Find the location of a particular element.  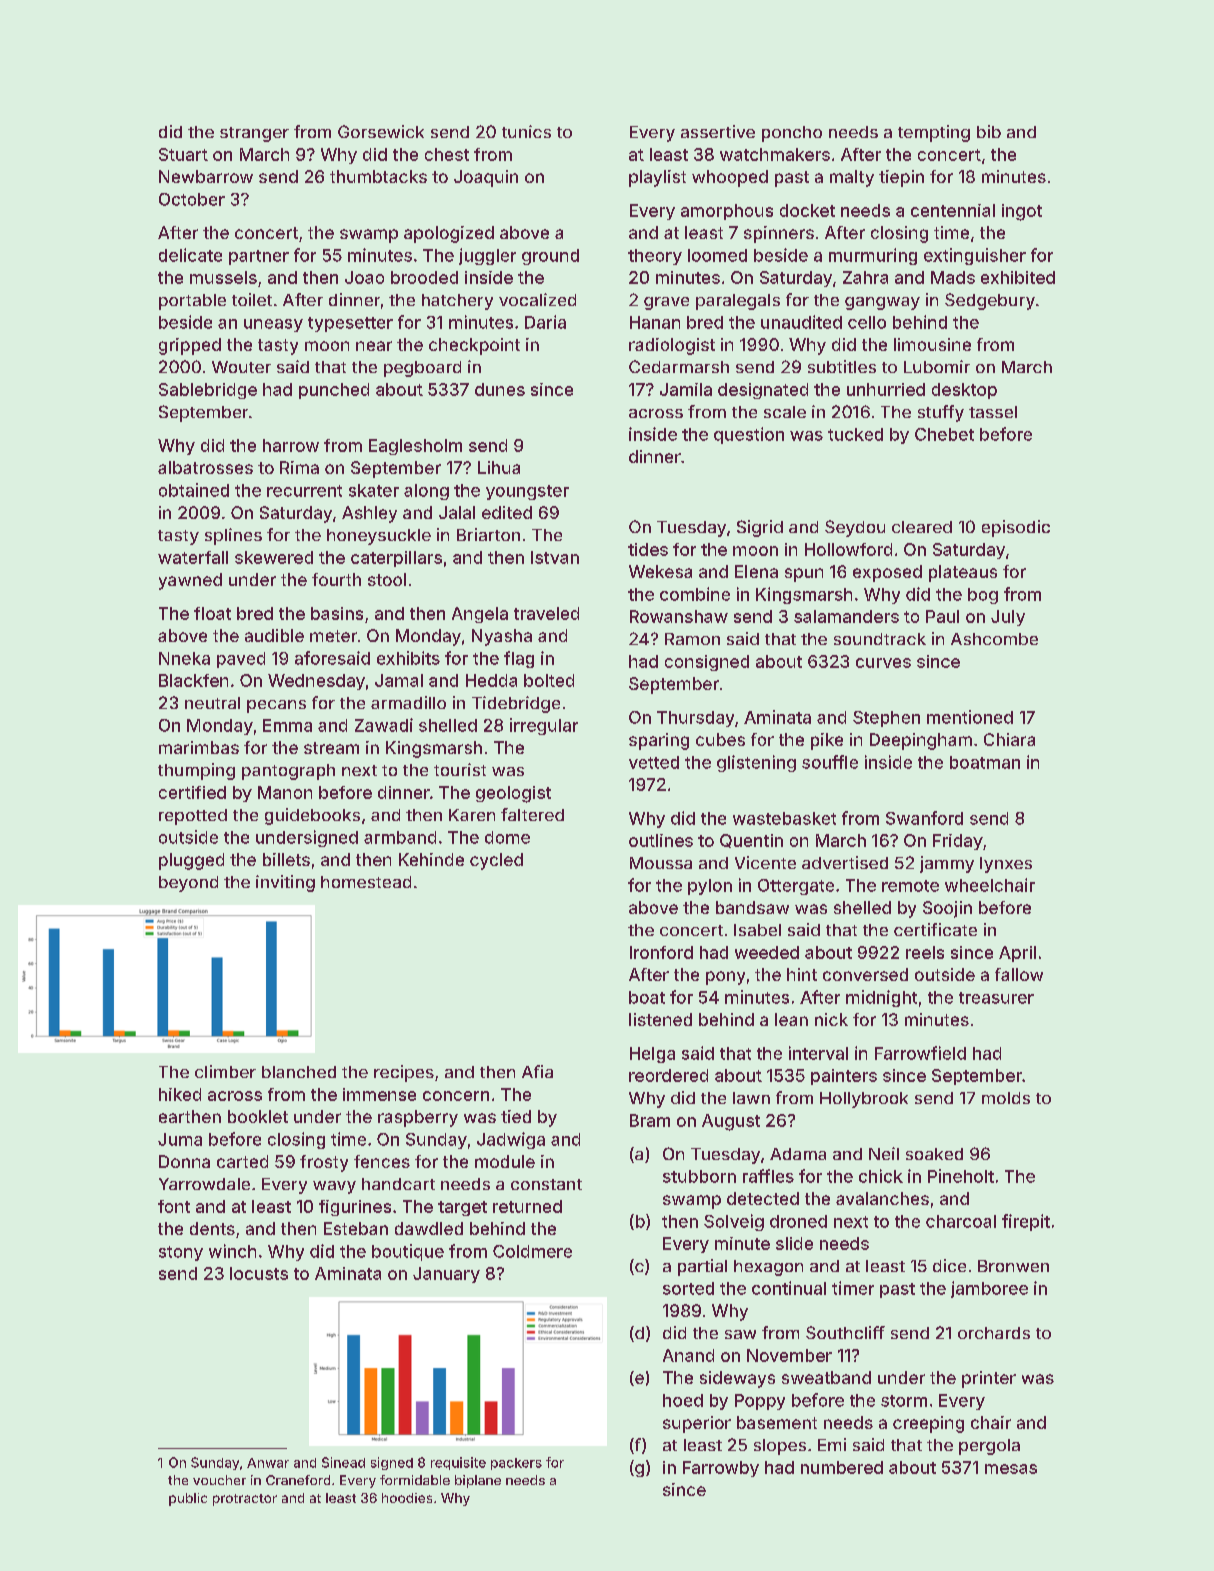

Donna is located at coordinates (184, 1161).
